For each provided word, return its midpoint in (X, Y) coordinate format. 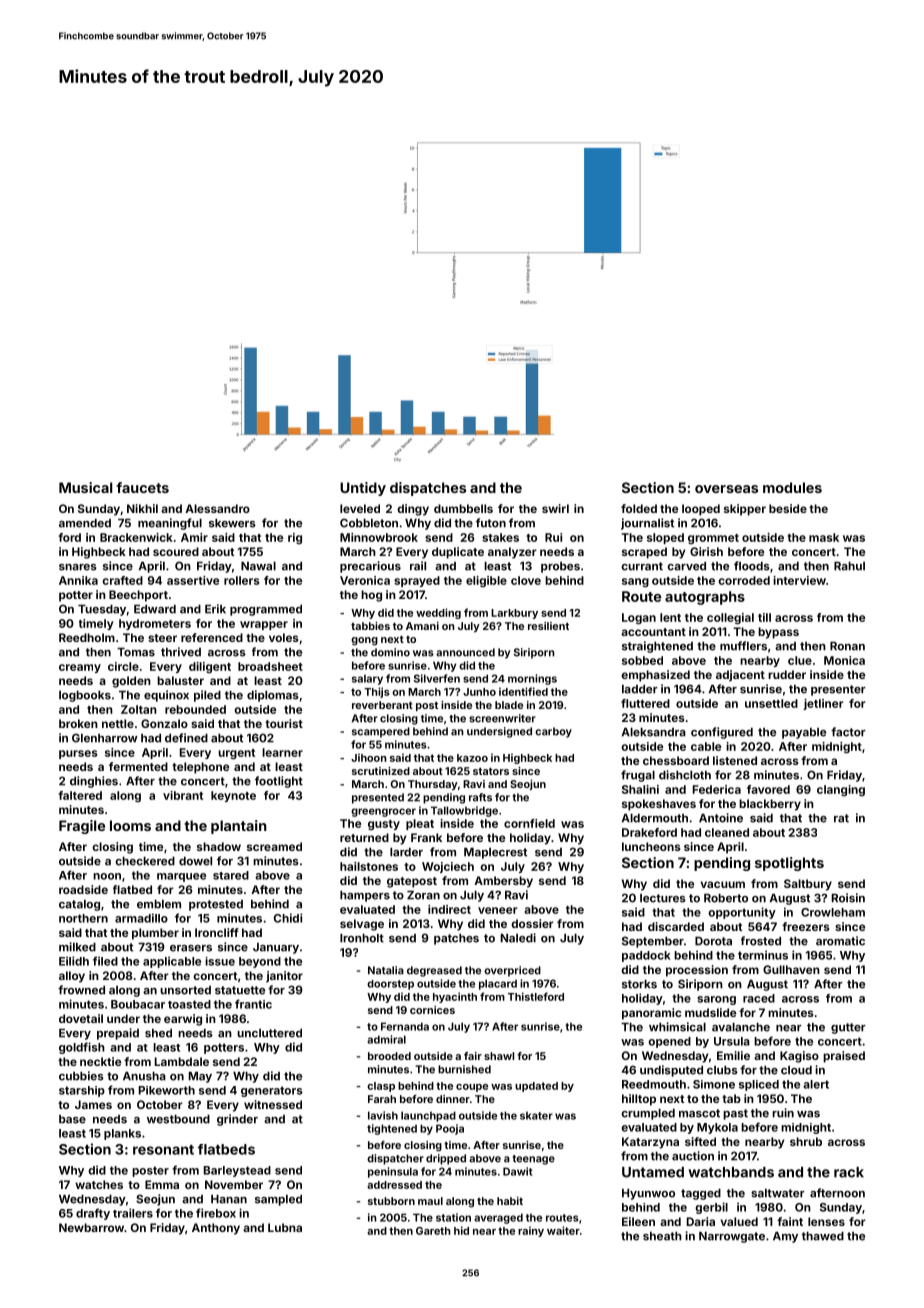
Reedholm (87, 637)
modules (792, 487)
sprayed (417, 581)
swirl (555, 508)
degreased (434, 971)
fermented (138, 766)
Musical (85, 487)
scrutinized (381, 771)
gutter (848, 1028)
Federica (717, 789)
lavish (383, 1115)
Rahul (849, 566)
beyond (260, 962)
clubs (722, 1070)
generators (272, 1091)
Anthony (216, 1229)
